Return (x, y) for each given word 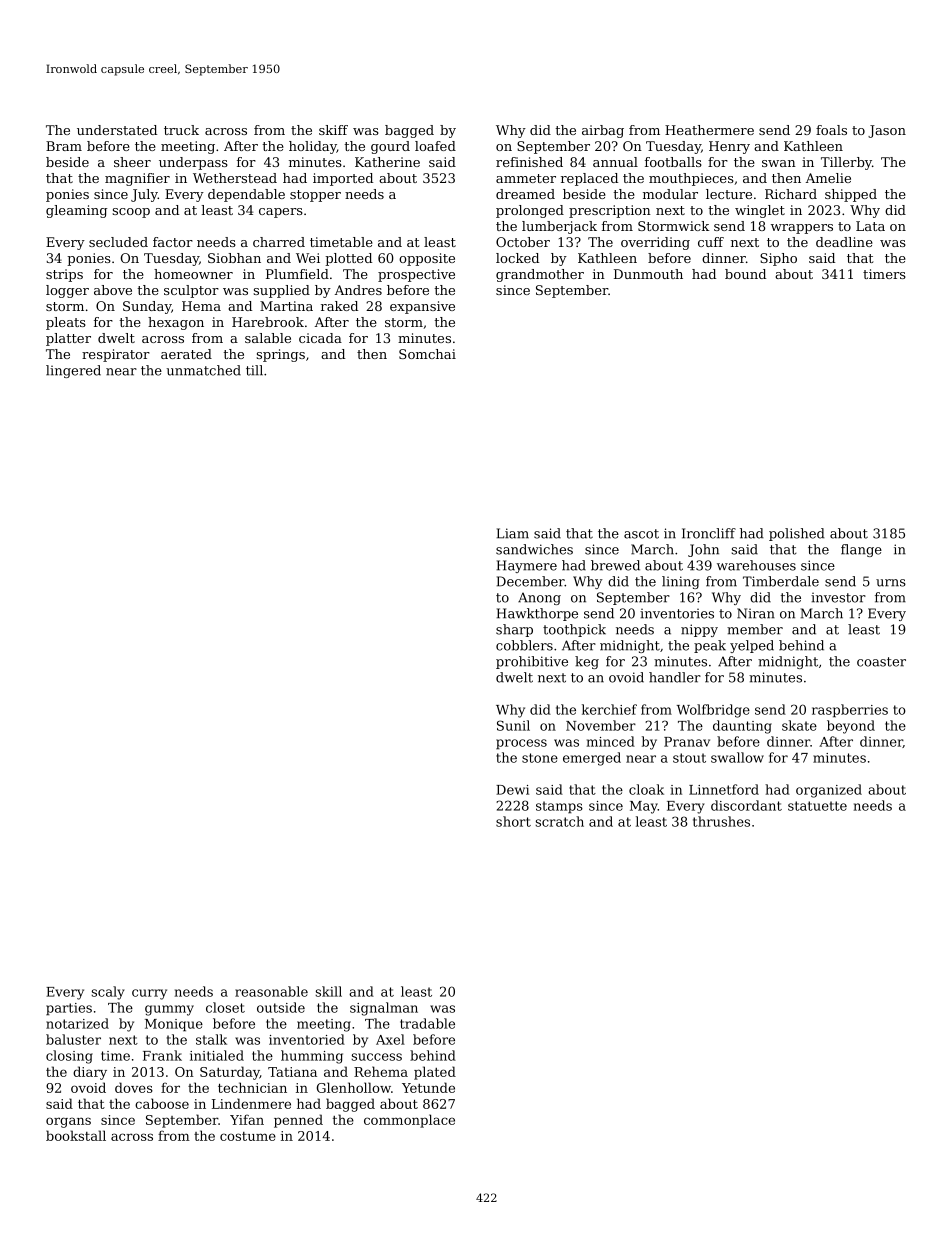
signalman (384, 1009)
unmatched (204, 370)
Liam (513, 533)
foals (831, 130)
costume (248, 1136)
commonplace (409, 1121)
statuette (817, 806)
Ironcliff (709, 533)
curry (149, 994)
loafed (435, 146)
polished (797, 534)
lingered (73, 371)
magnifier (137, 179)
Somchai (427, 354)
